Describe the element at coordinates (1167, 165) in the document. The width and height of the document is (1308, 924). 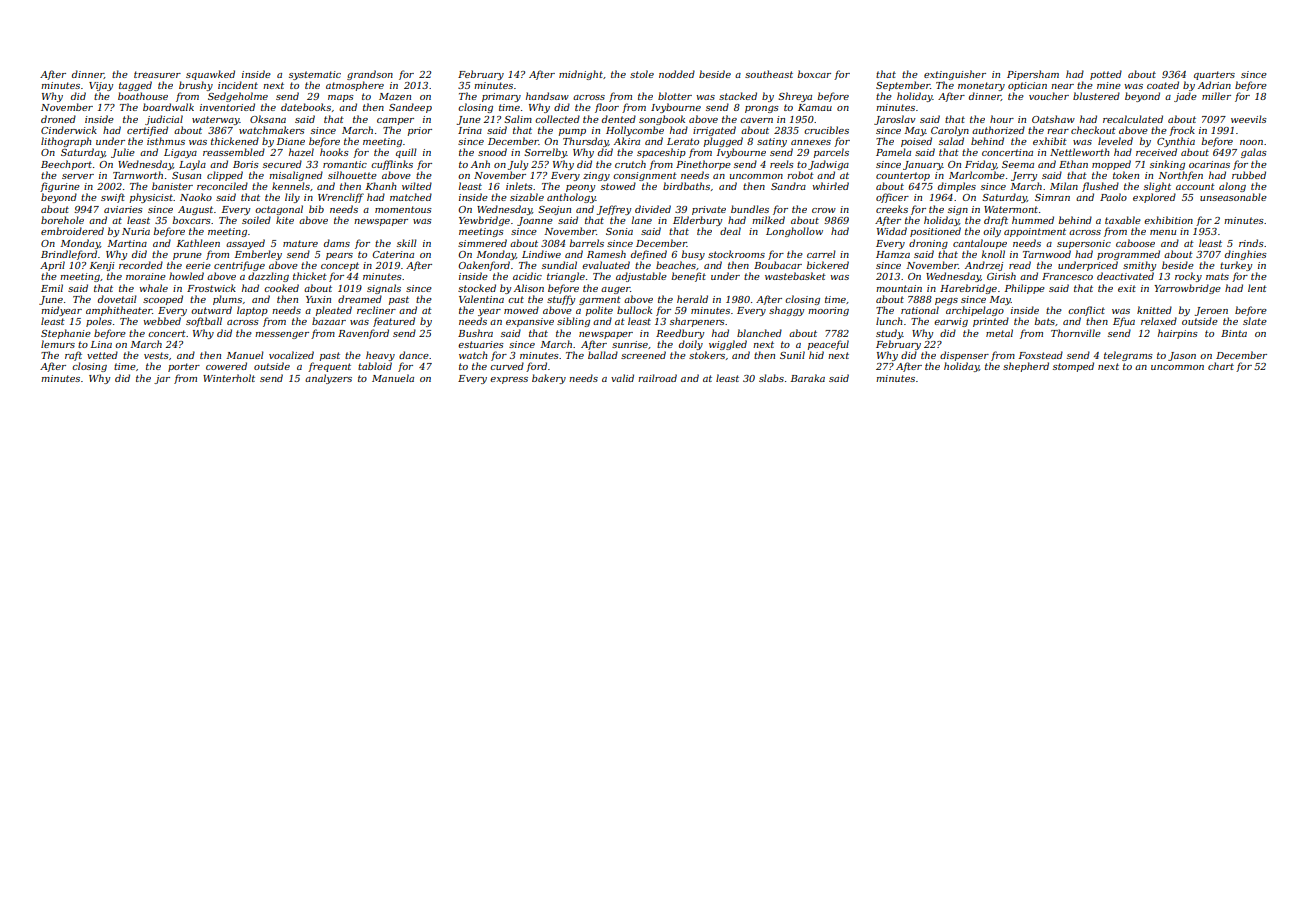
I see `sinking` at that location.
